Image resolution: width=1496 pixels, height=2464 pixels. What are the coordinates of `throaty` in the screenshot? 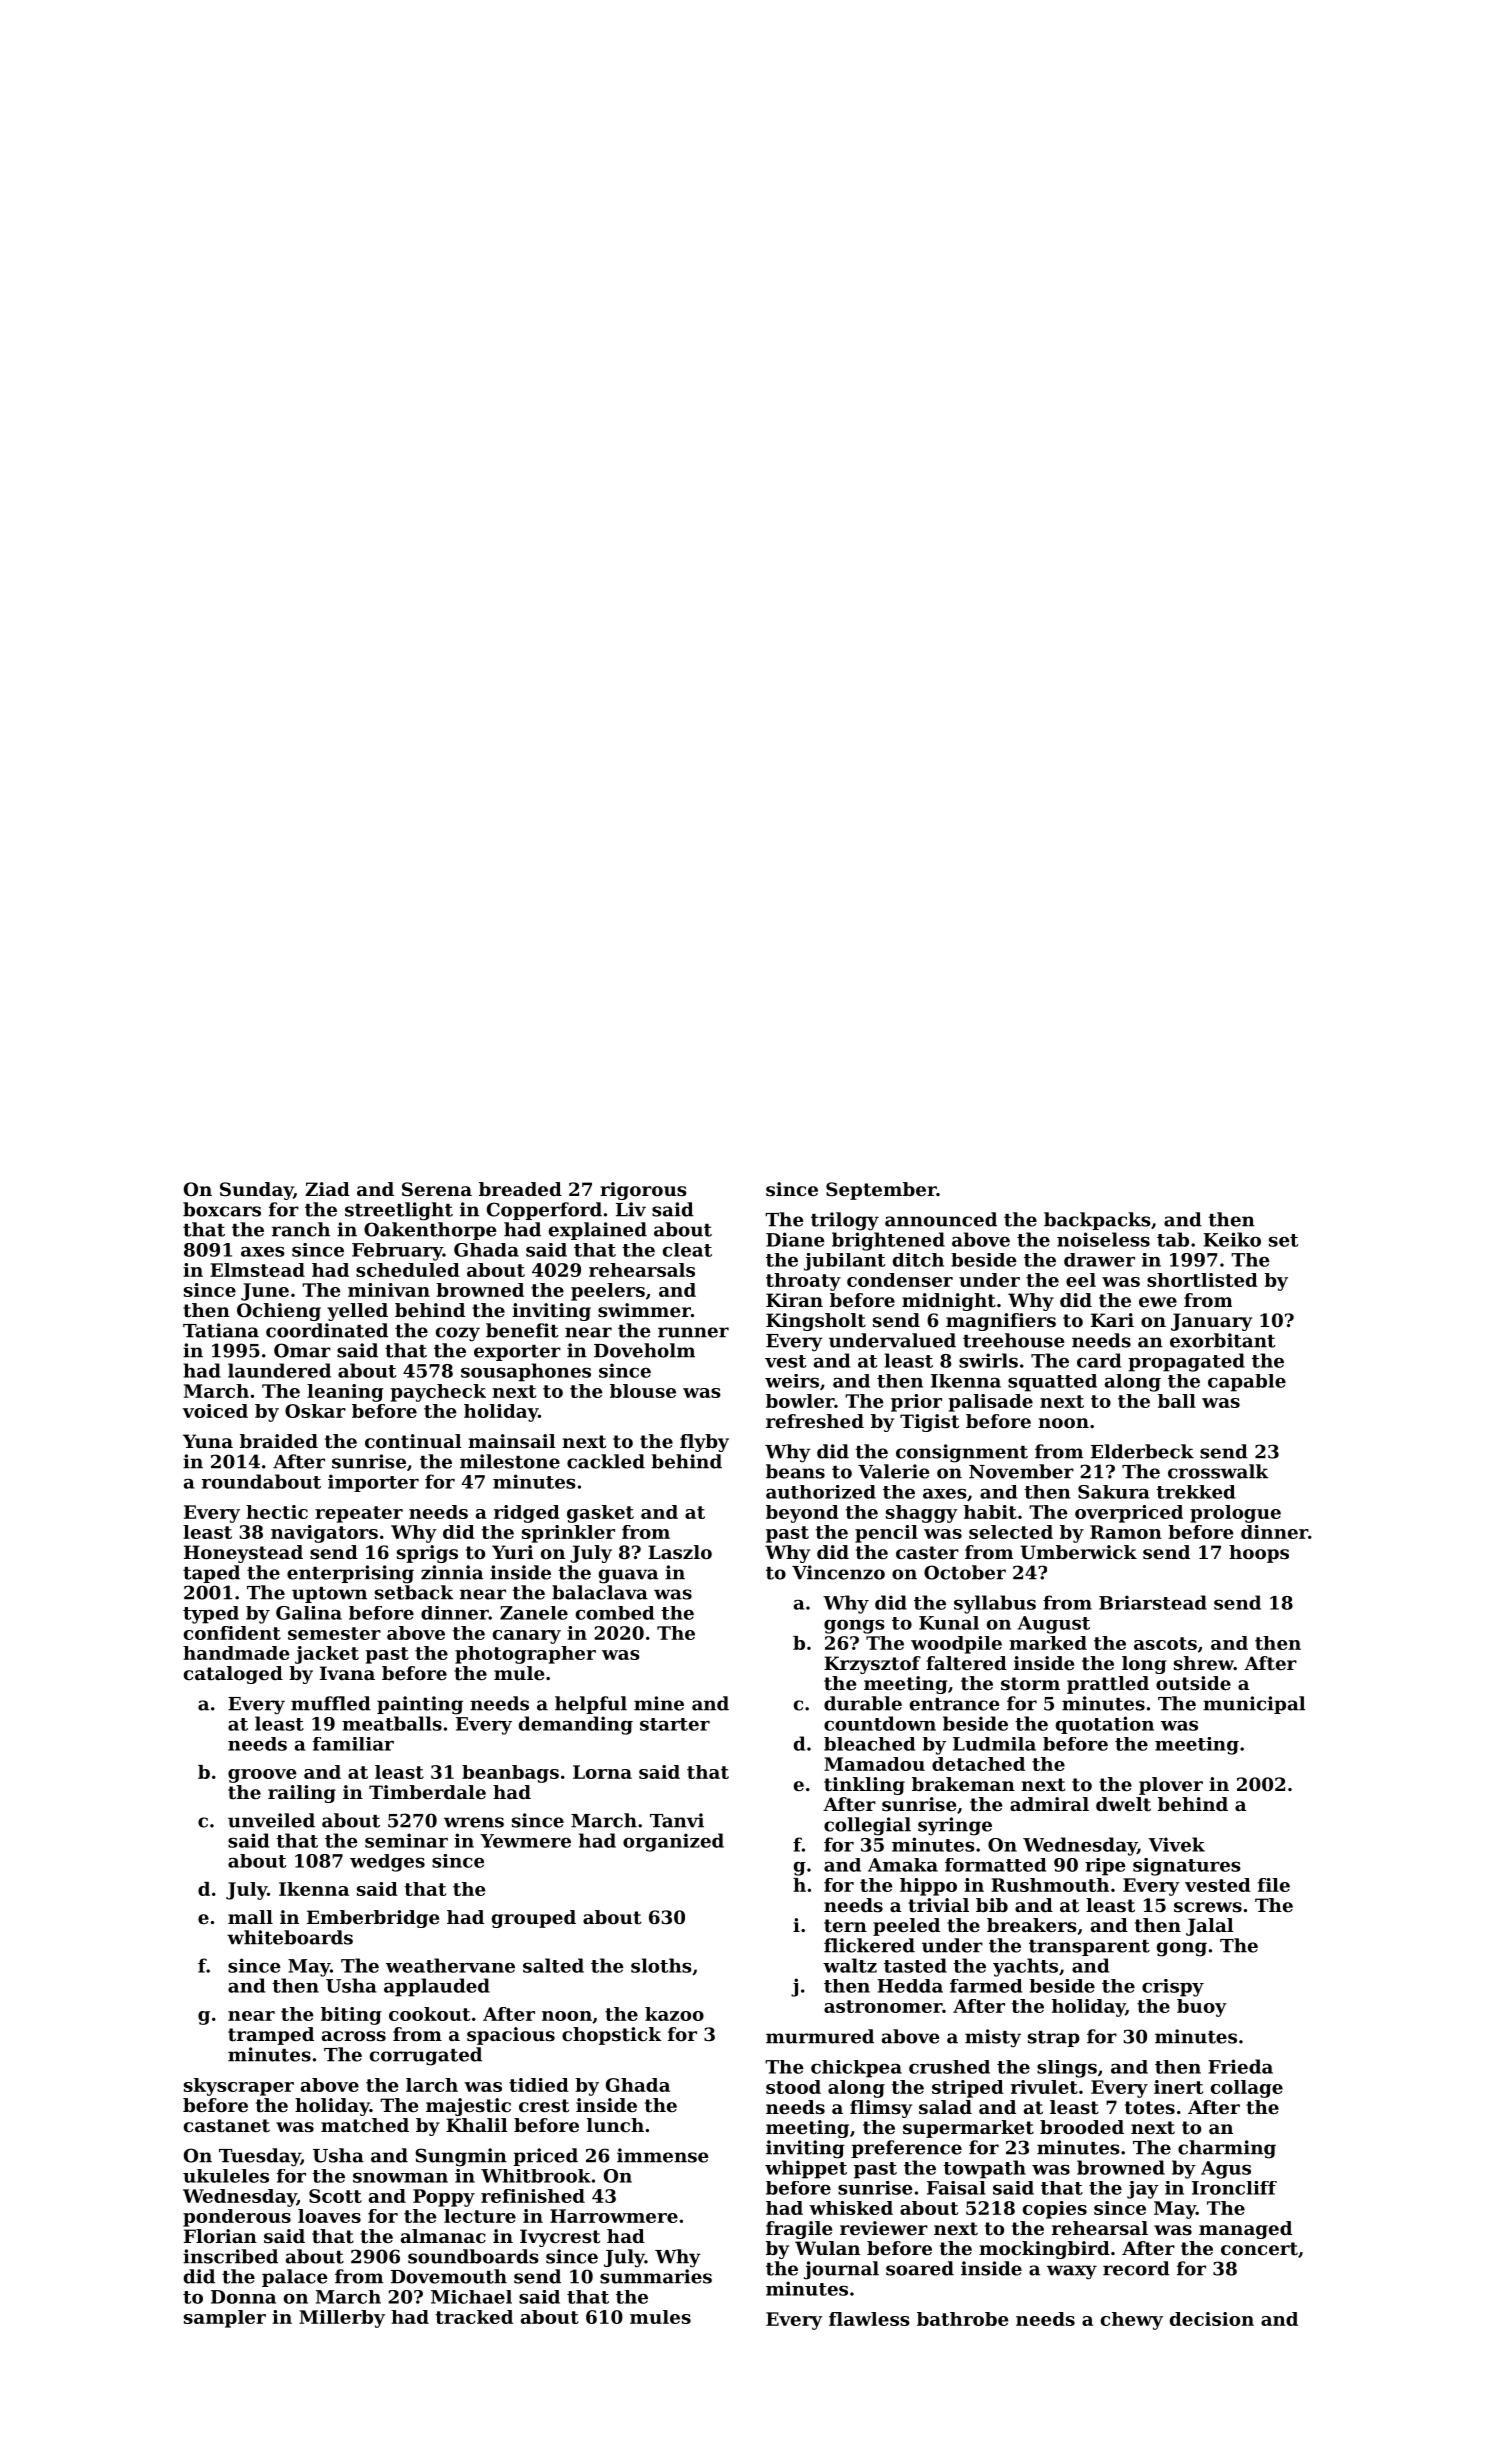 It's located at (803, 1282).
